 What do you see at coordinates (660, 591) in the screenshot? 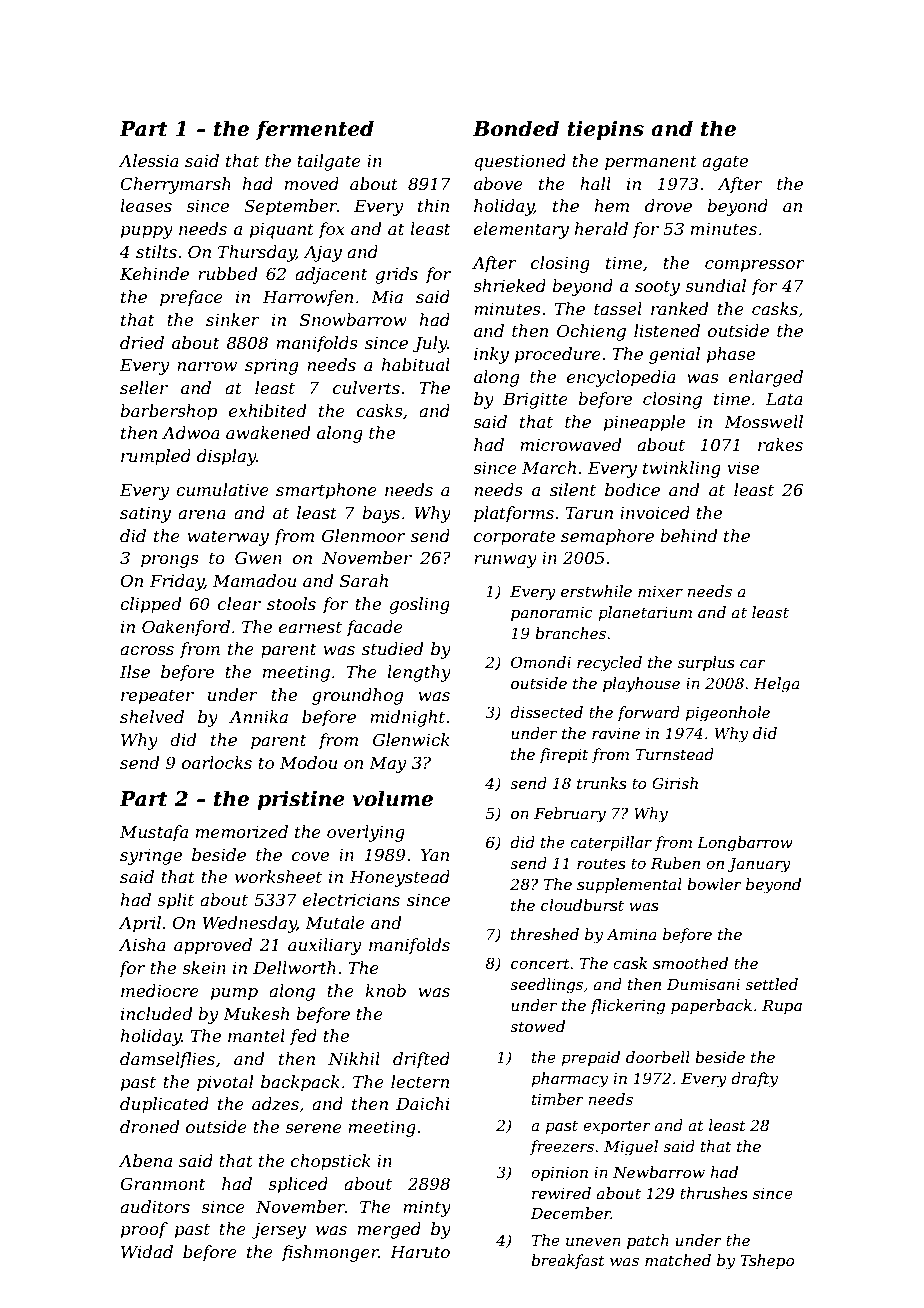
I see `mixer` at bounding box center [660, 591].
